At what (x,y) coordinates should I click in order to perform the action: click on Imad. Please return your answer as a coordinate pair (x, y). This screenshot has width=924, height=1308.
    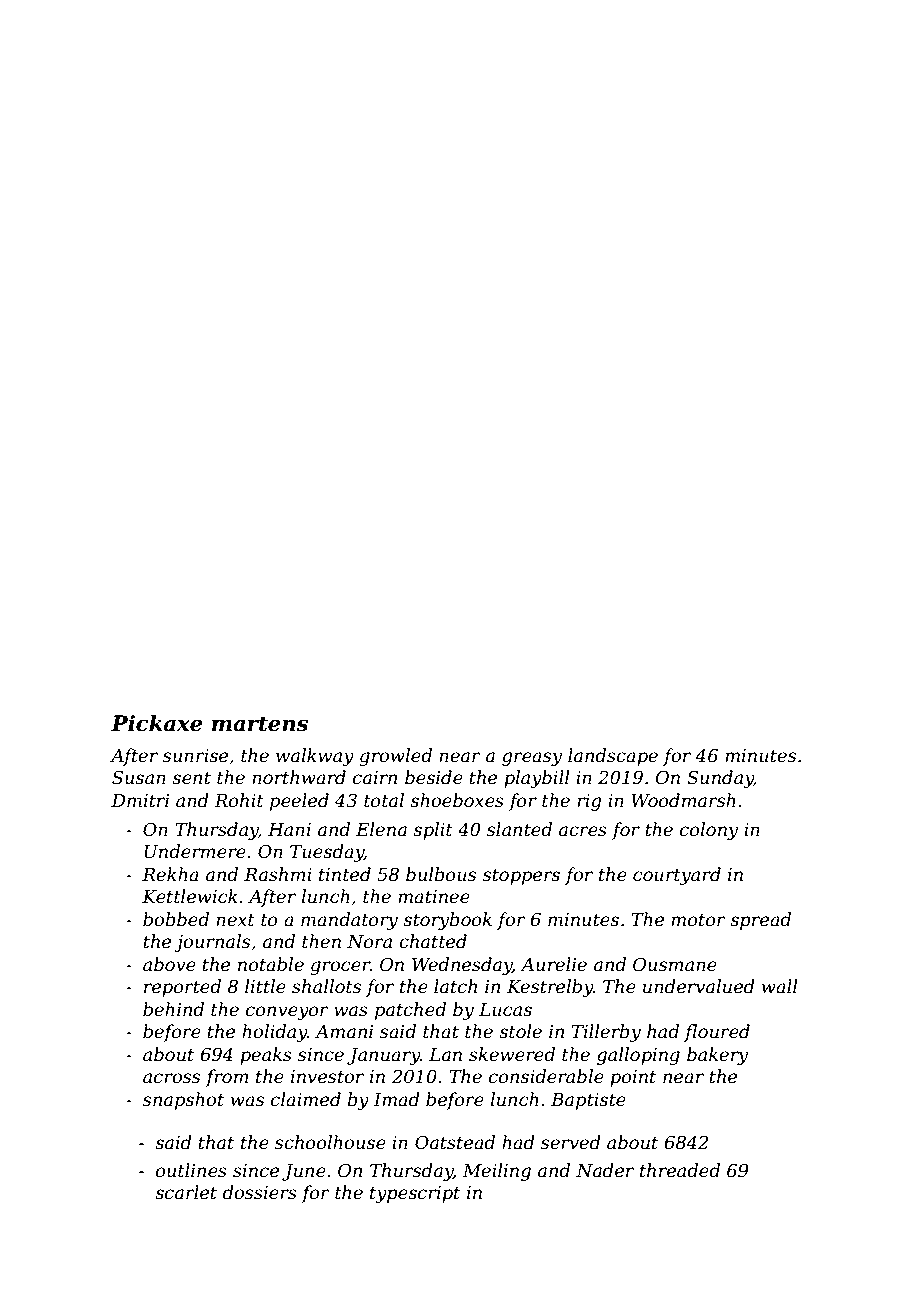
    Looking at the image, I should click on (396, 1099).
